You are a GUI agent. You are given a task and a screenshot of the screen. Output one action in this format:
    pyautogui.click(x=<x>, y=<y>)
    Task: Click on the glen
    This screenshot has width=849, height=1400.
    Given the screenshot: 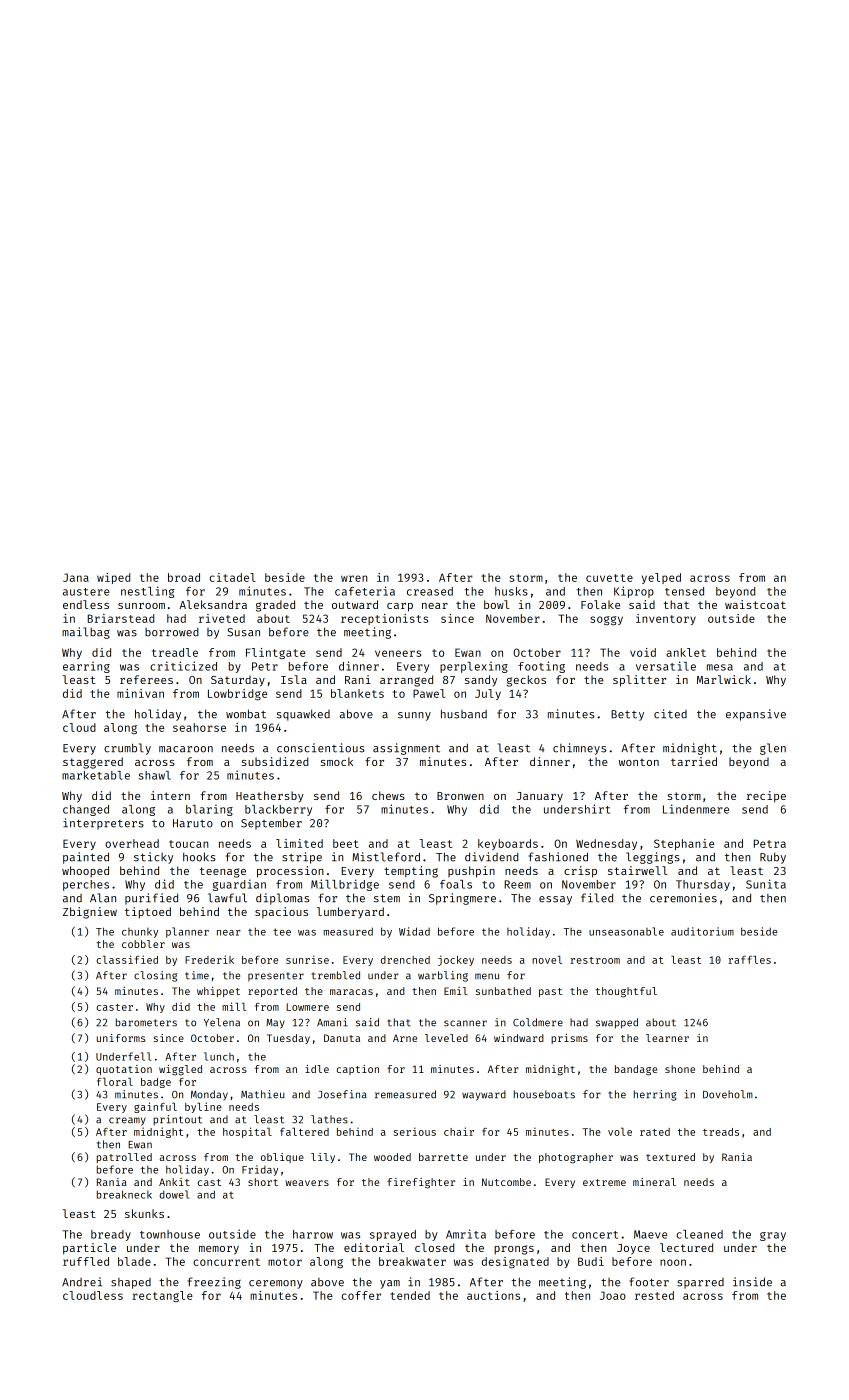 What is the action you would take?
    pyautogui.click(x=773, y=749)
